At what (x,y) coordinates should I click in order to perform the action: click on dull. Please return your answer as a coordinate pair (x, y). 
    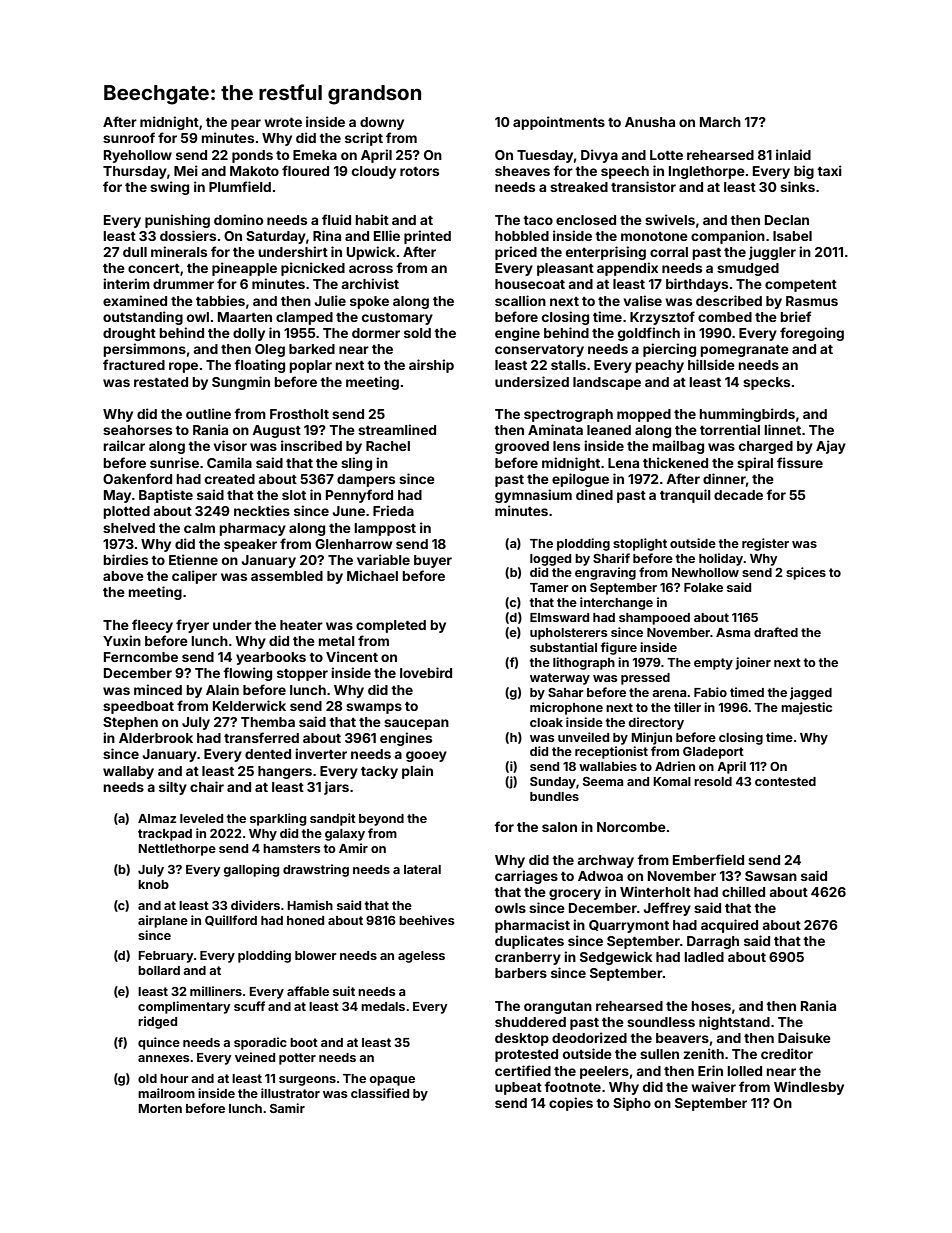
    Looking at the image, I should click on (135, 252).
